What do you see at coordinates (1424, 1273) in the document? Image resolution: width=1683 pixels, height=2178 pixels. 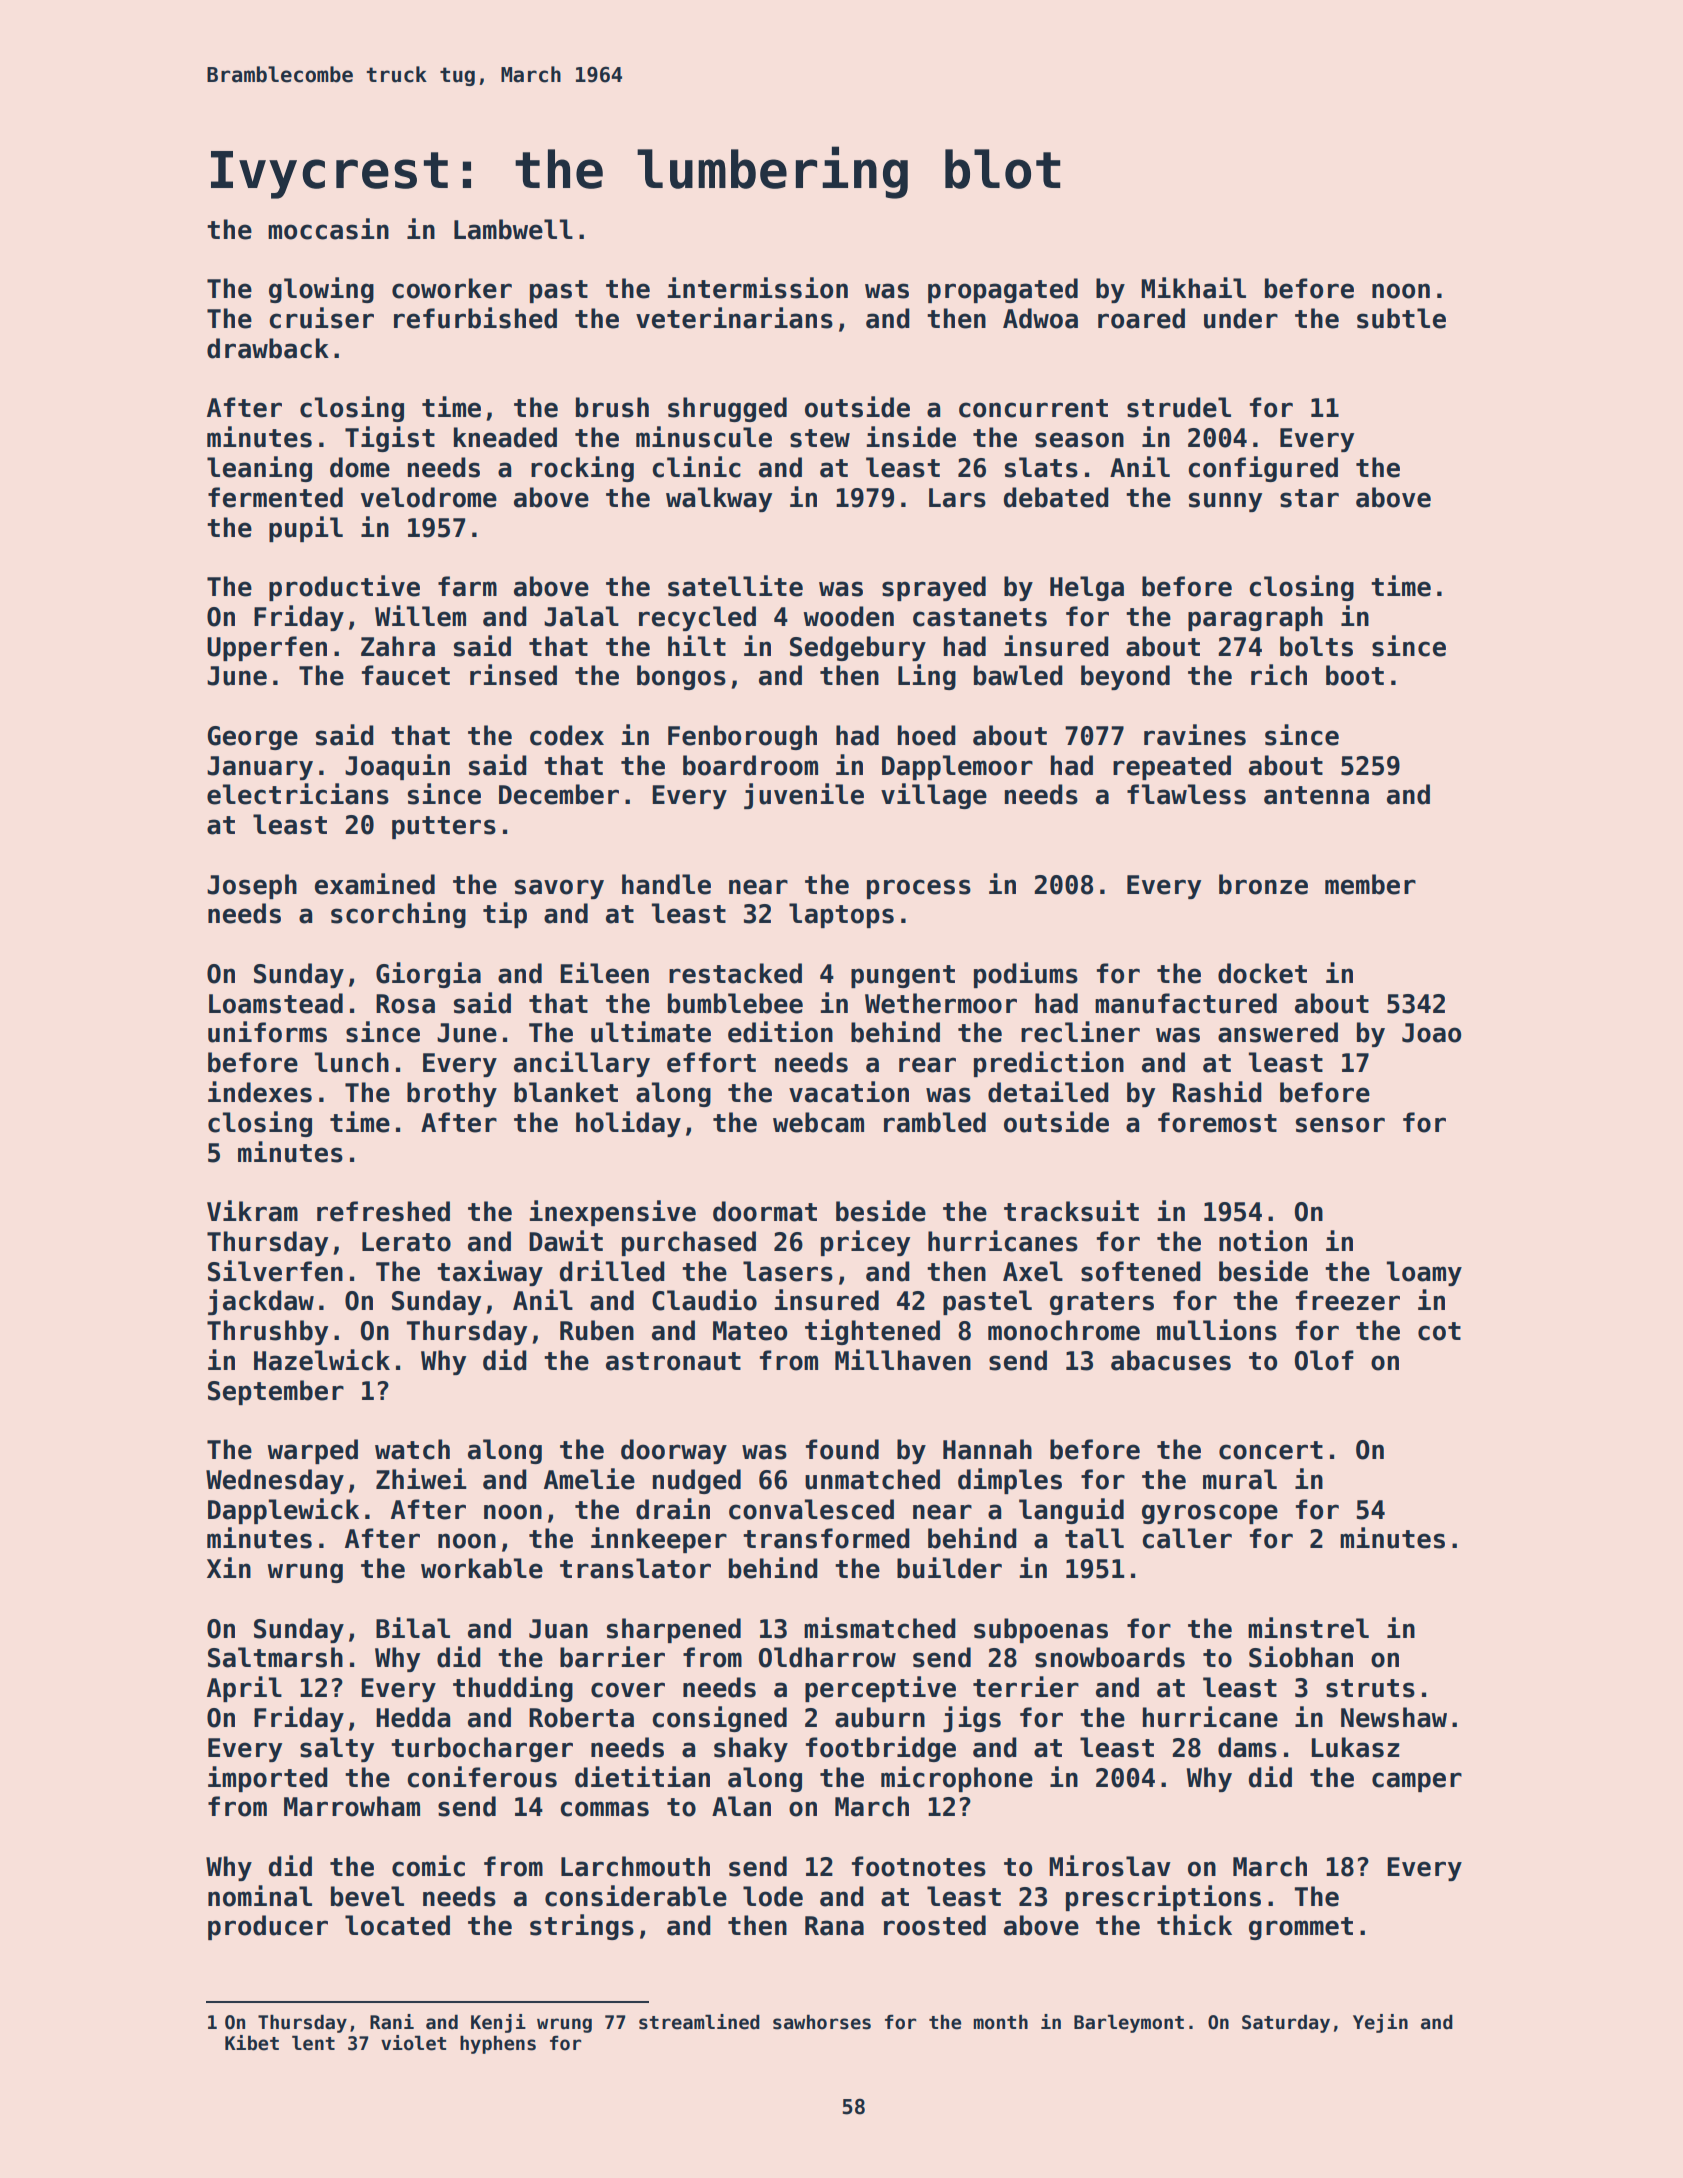 I see `loamy` at bounding box center [1424, 1273].
